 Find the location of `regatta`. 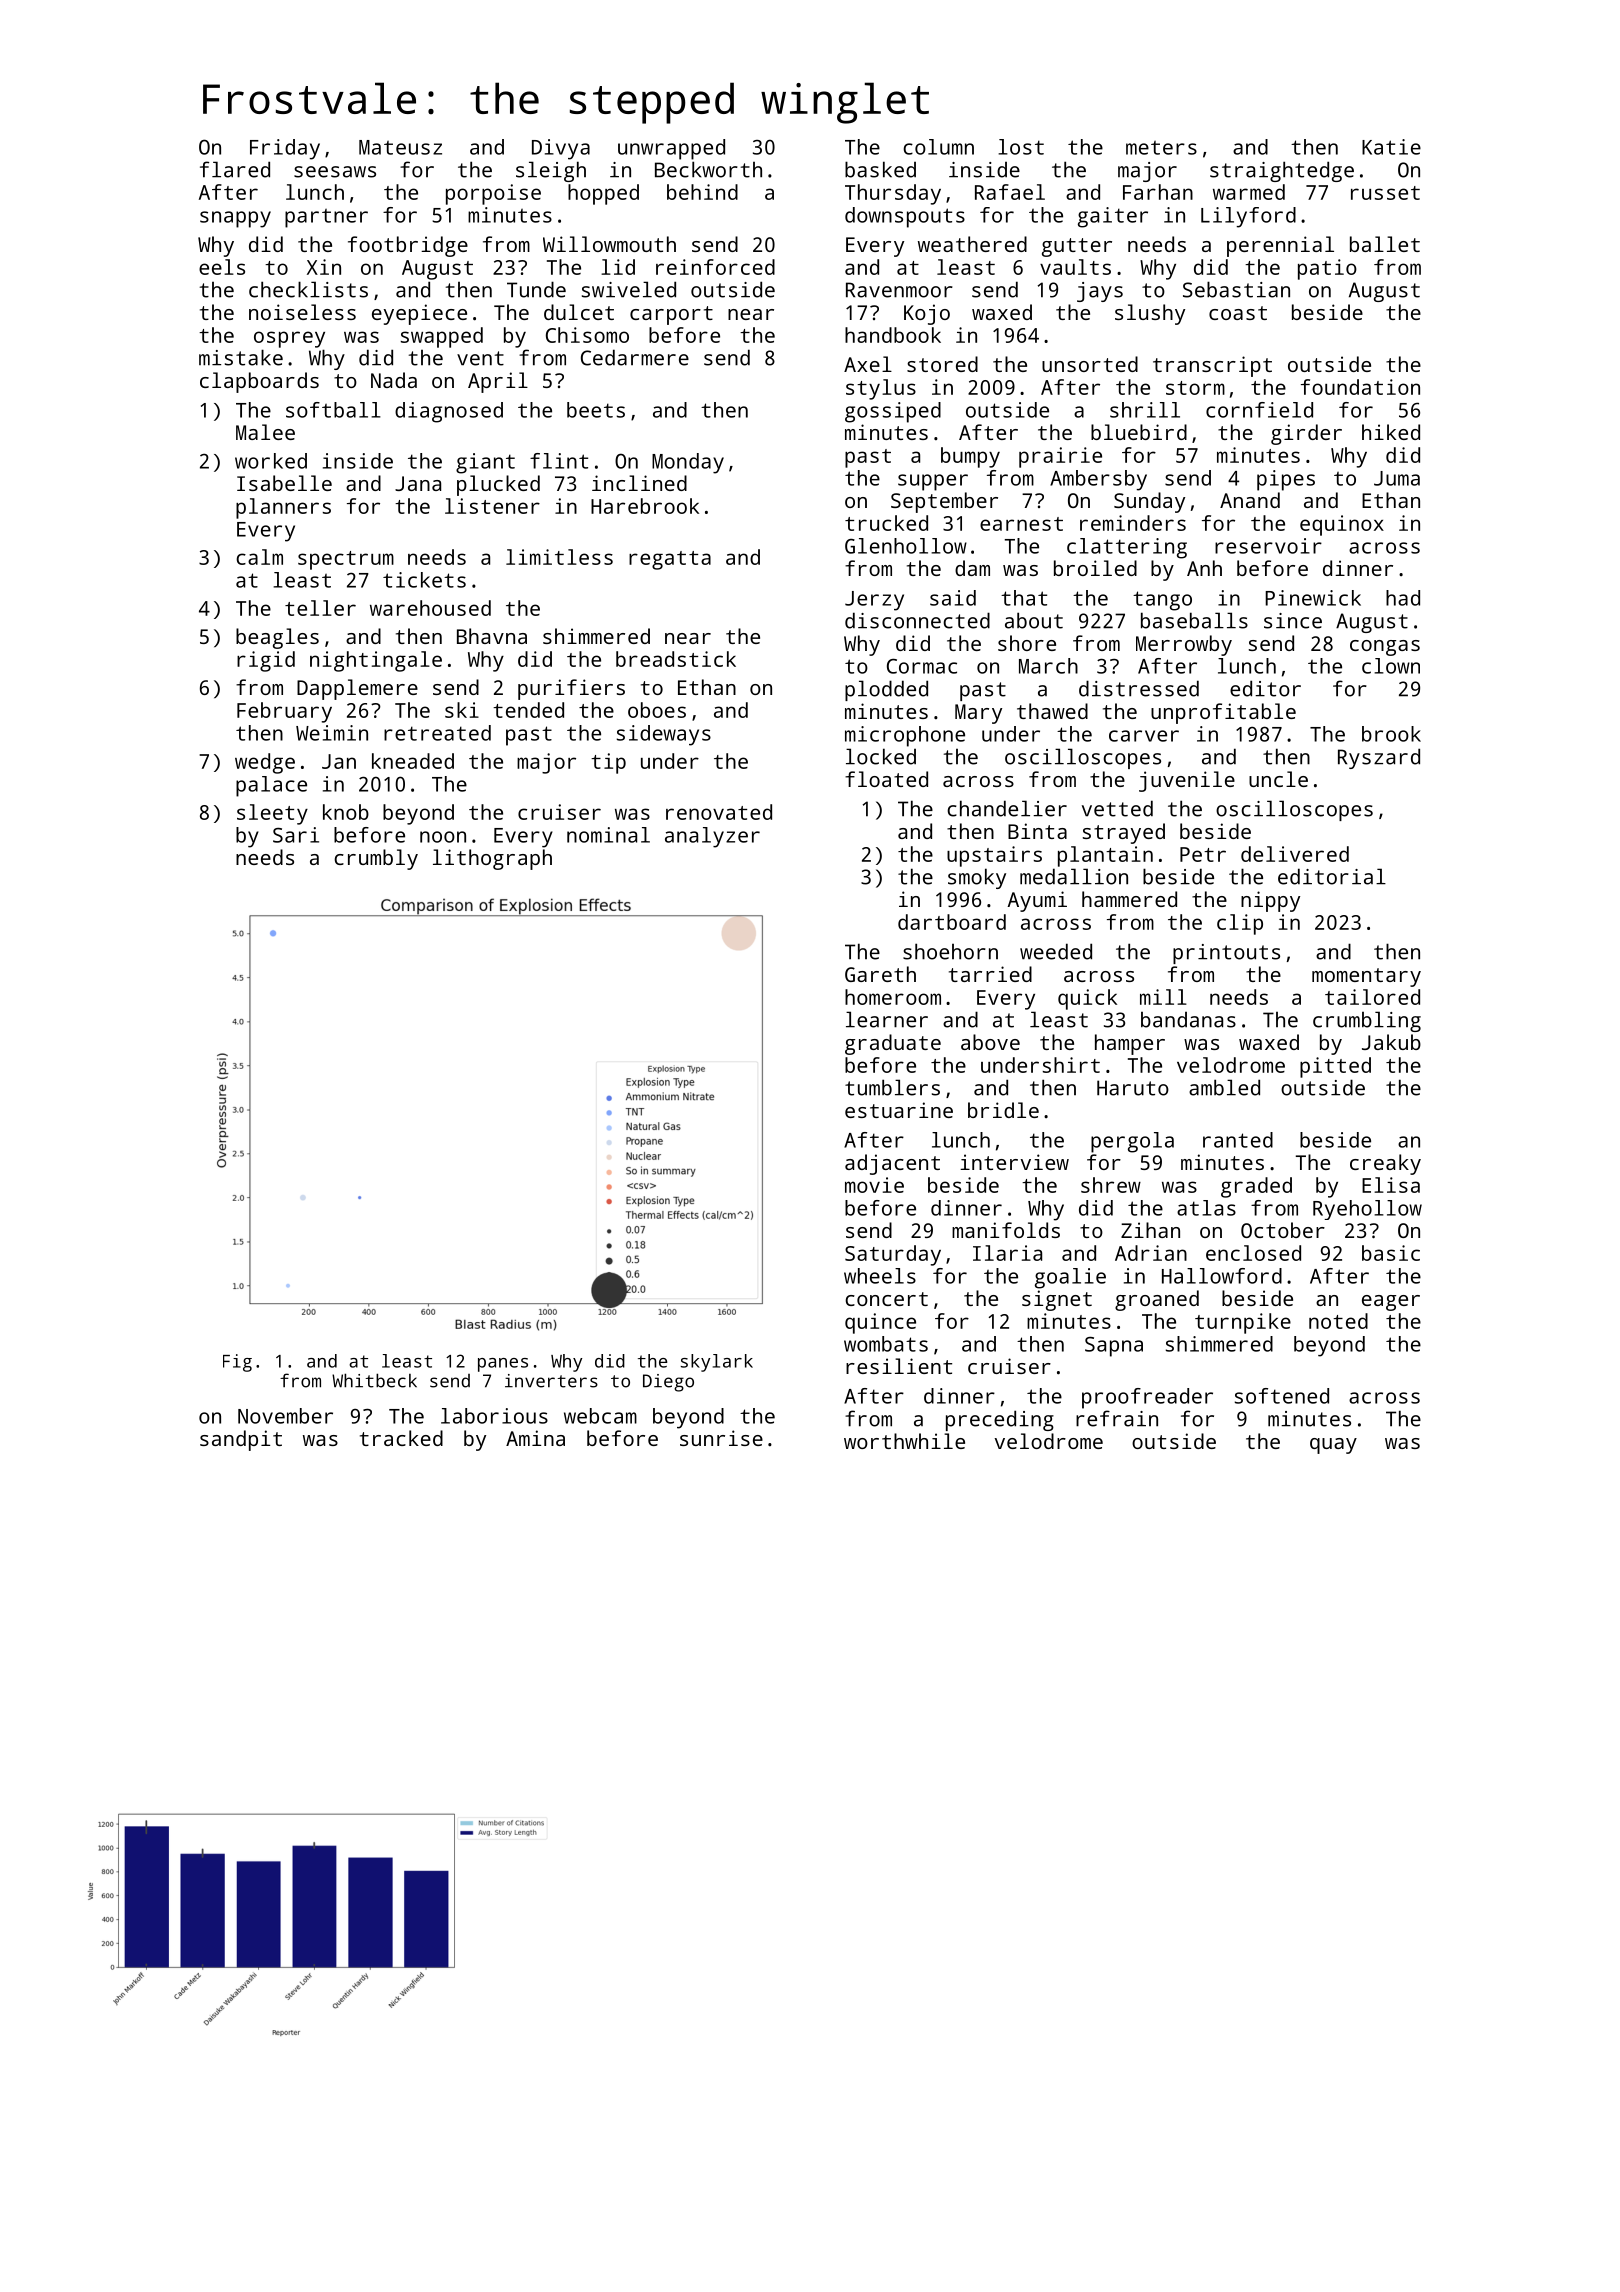

regatta is located at coordinates (670, 560).
